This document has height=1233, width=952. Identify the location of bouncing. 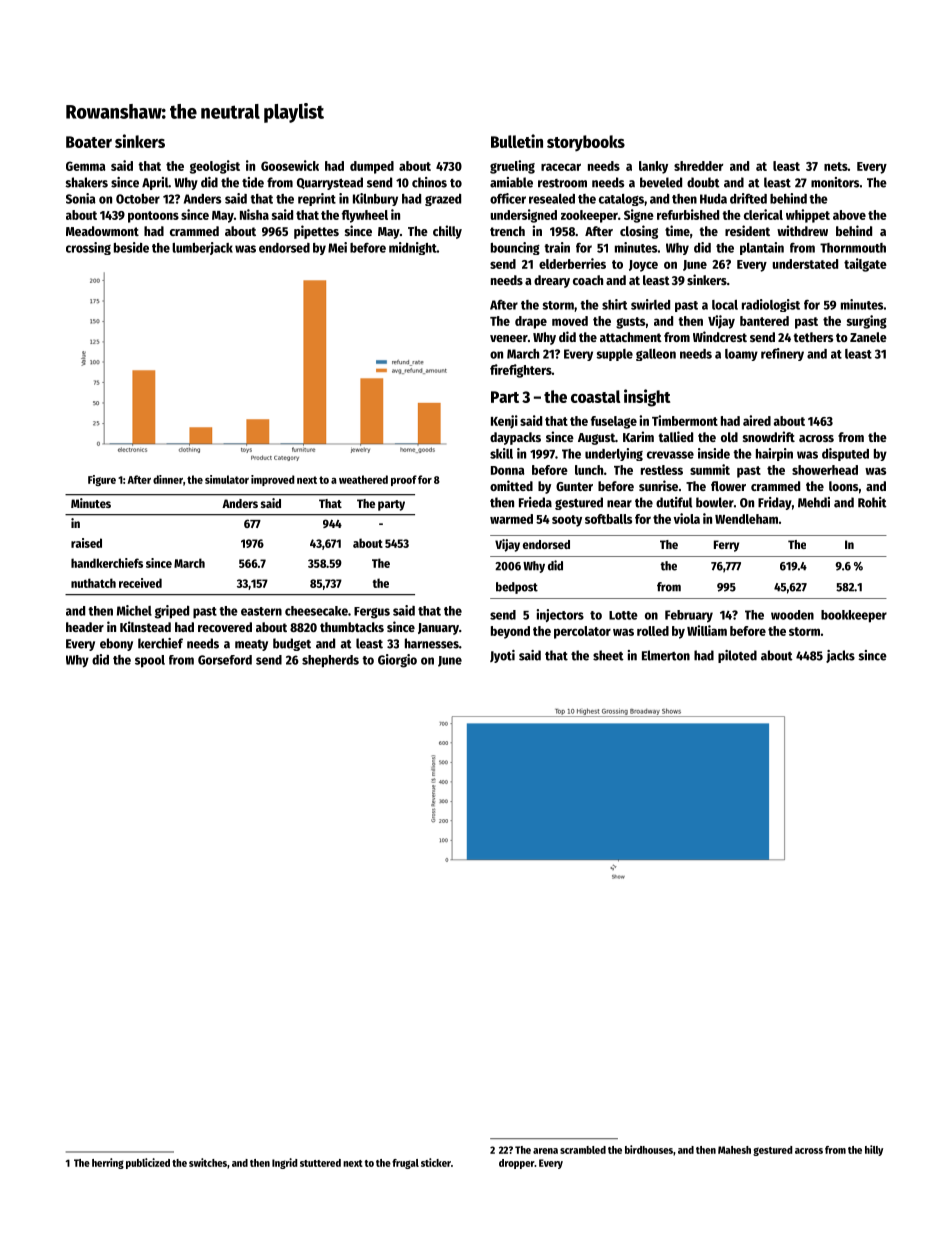
(515, 248).
